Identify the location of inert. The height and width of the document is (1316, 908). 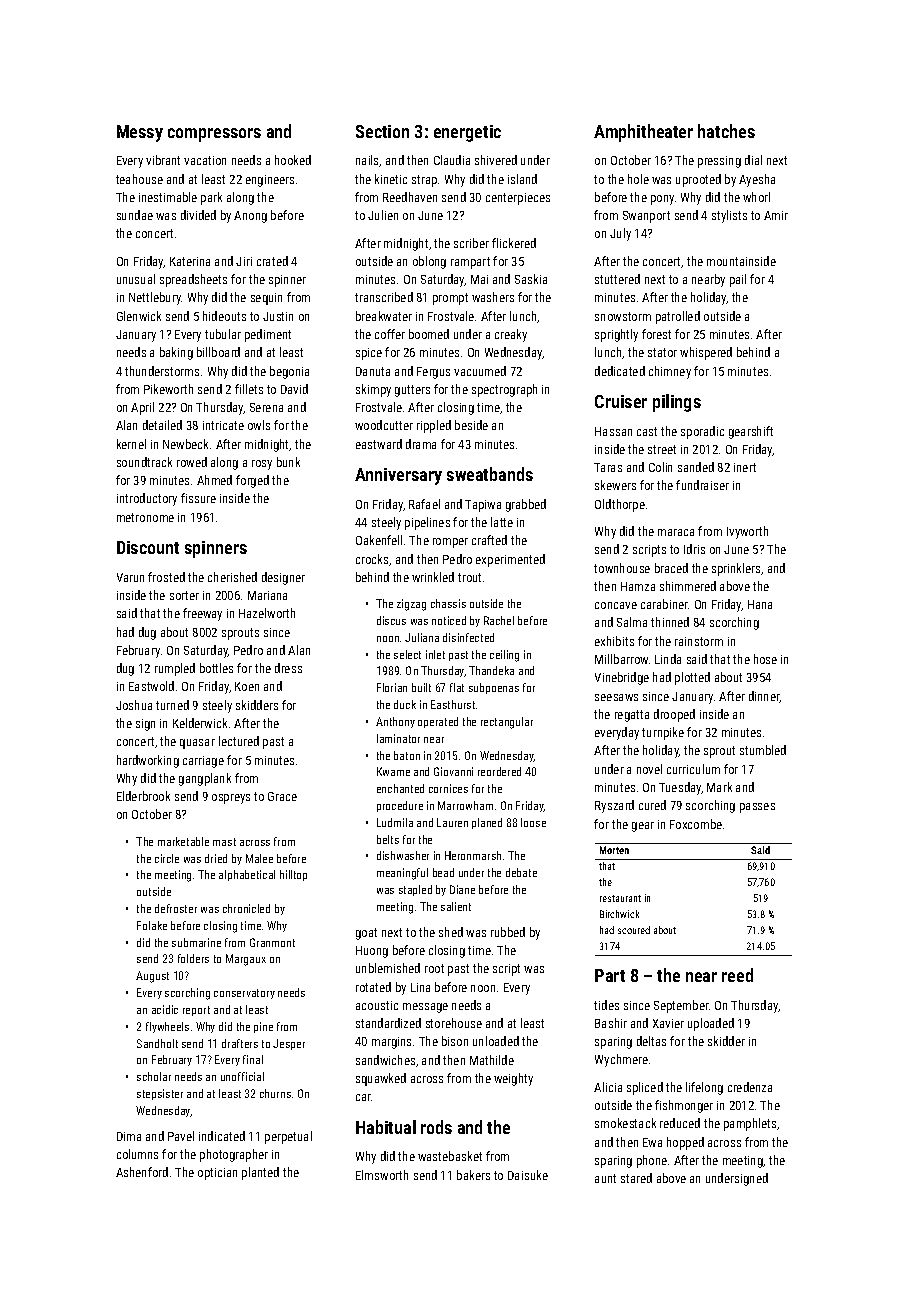
(745, 467).
